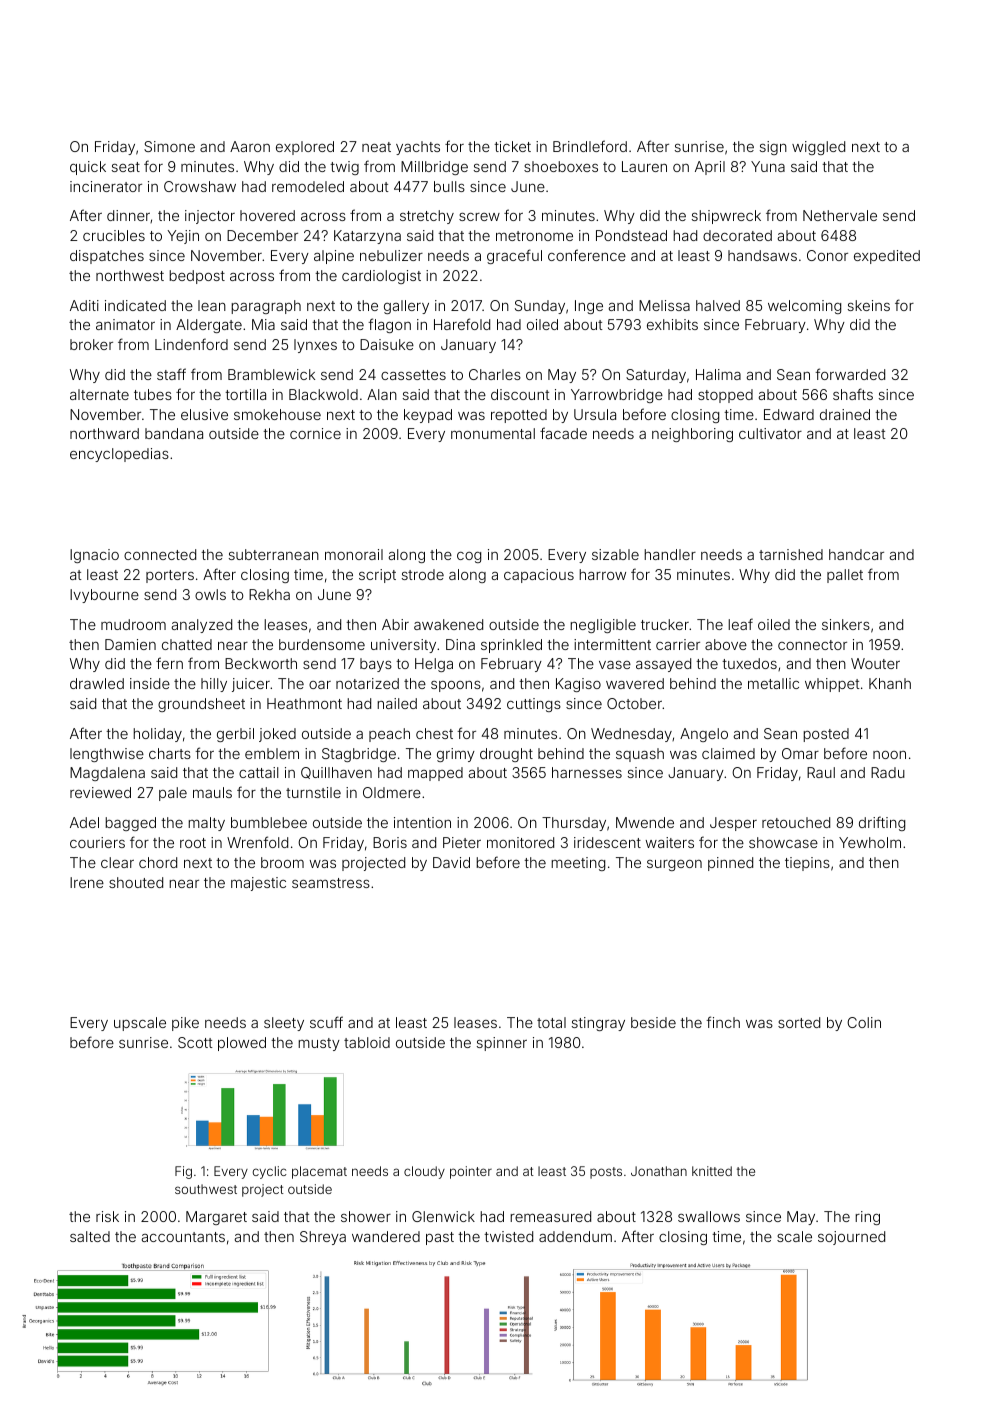 The height and width of the page is (1409, 992). What do you see at coordinates (575, 1236) in the page?
I see `addendum` at bounding box center [575, 1236].
